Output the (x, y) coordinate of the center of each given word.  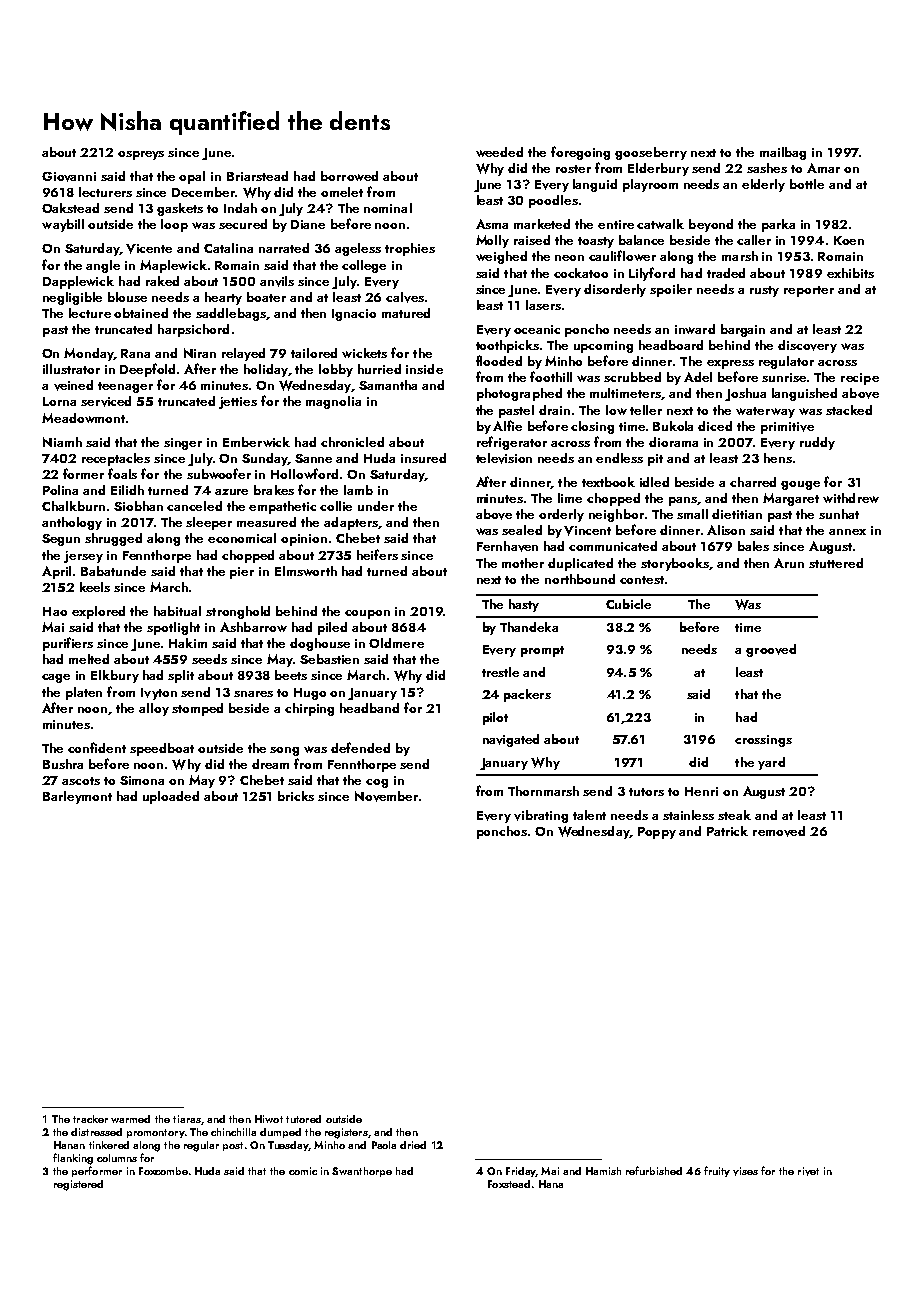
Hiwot (269, 1119)
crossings (763, 741)
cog (377, 783)
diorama (673, 442)
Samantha (388, 385)
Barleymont (77, 797)
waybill (63, 225)
